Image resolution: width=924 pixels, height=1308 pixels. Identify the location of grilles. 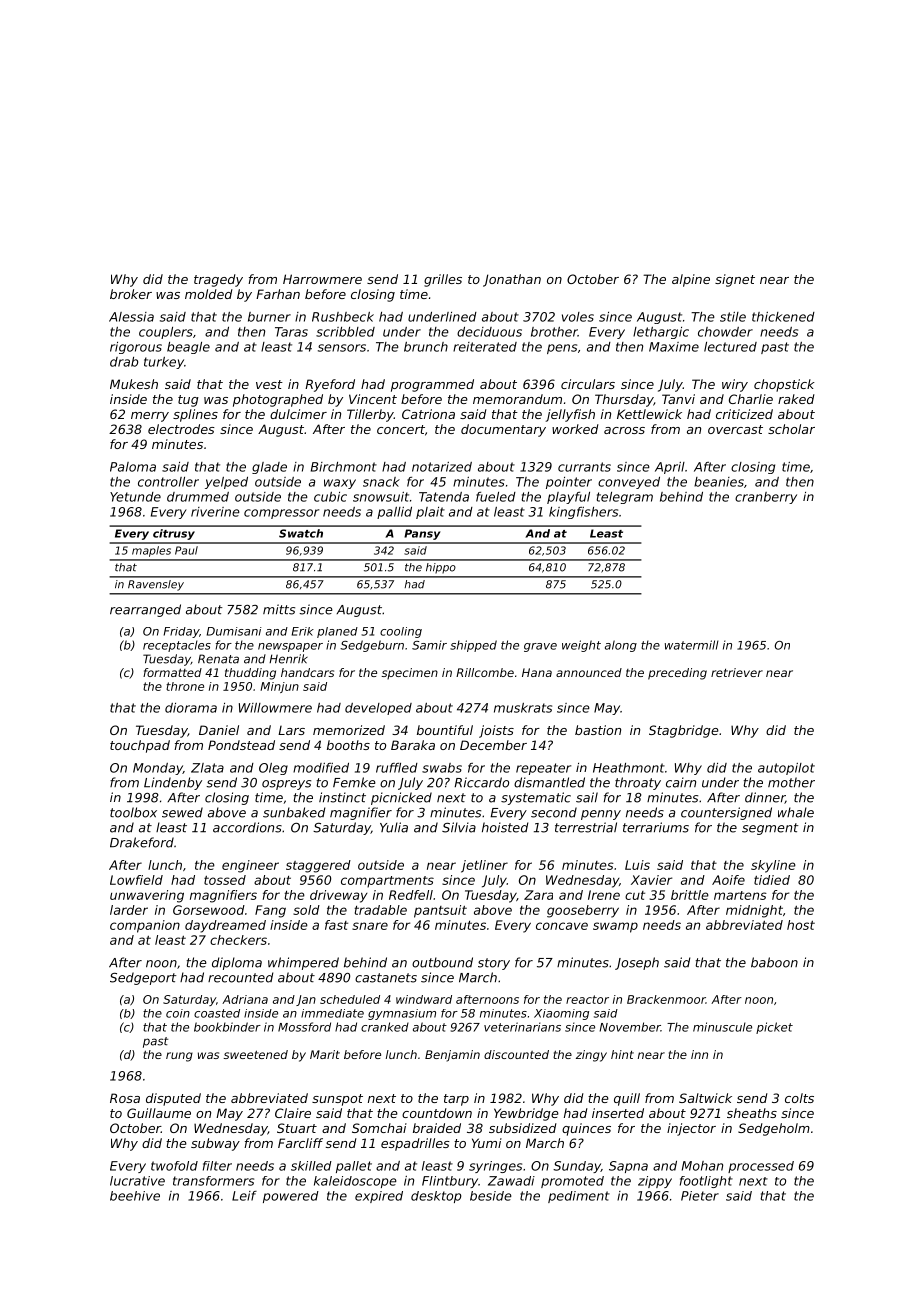
(443, 280).
